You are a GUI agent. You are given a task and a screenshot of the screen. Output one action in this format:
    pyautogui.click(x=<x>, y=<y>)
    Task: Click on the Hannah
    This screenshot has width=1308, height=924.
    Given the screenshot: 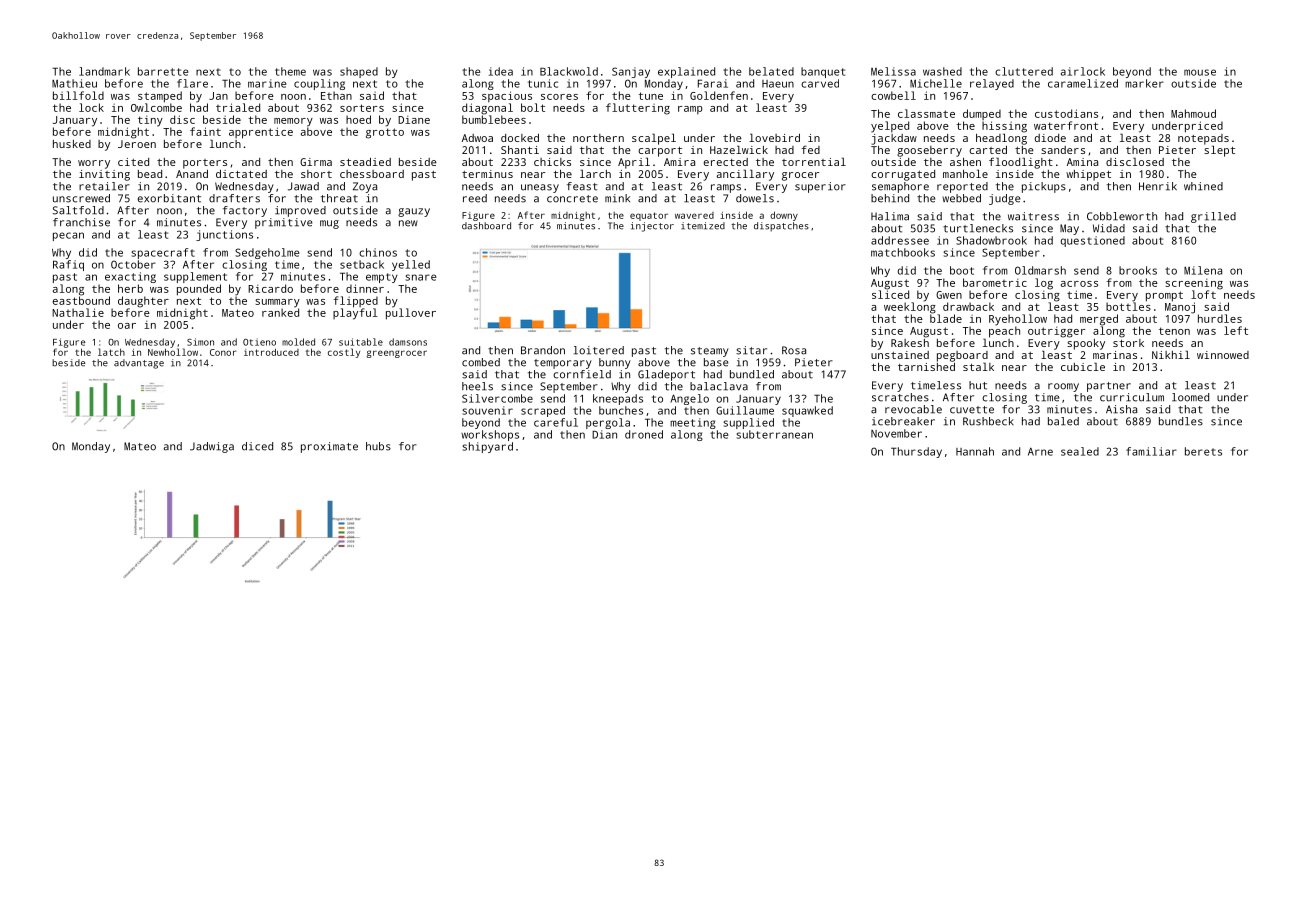 What is the action you would take?
    pyautogui.click(x=975, y=451)
